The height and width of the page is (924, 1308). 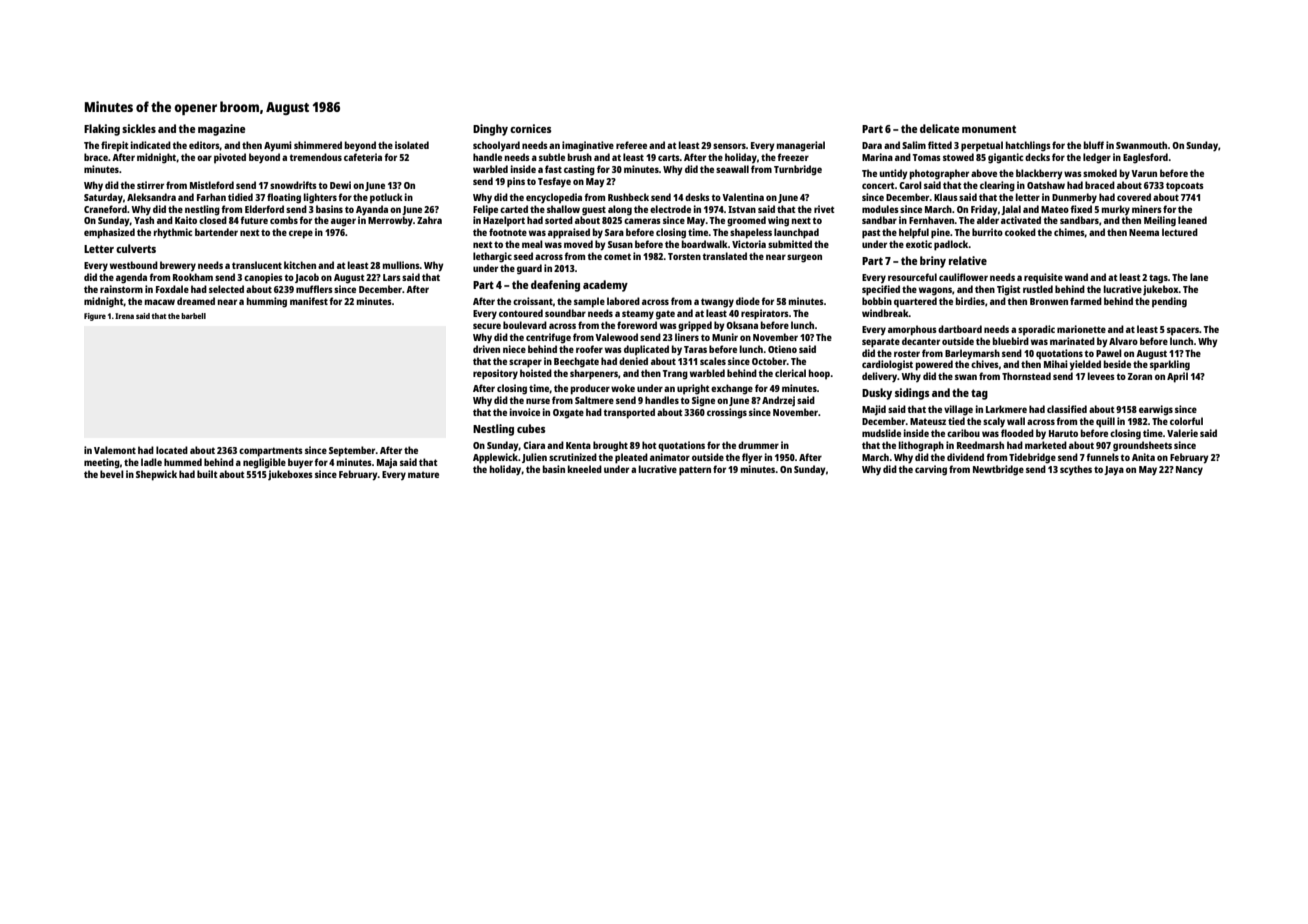 What do you see at coordinates (881, 290) in the page?
I see `specified` at bounding box center [881, 290].
